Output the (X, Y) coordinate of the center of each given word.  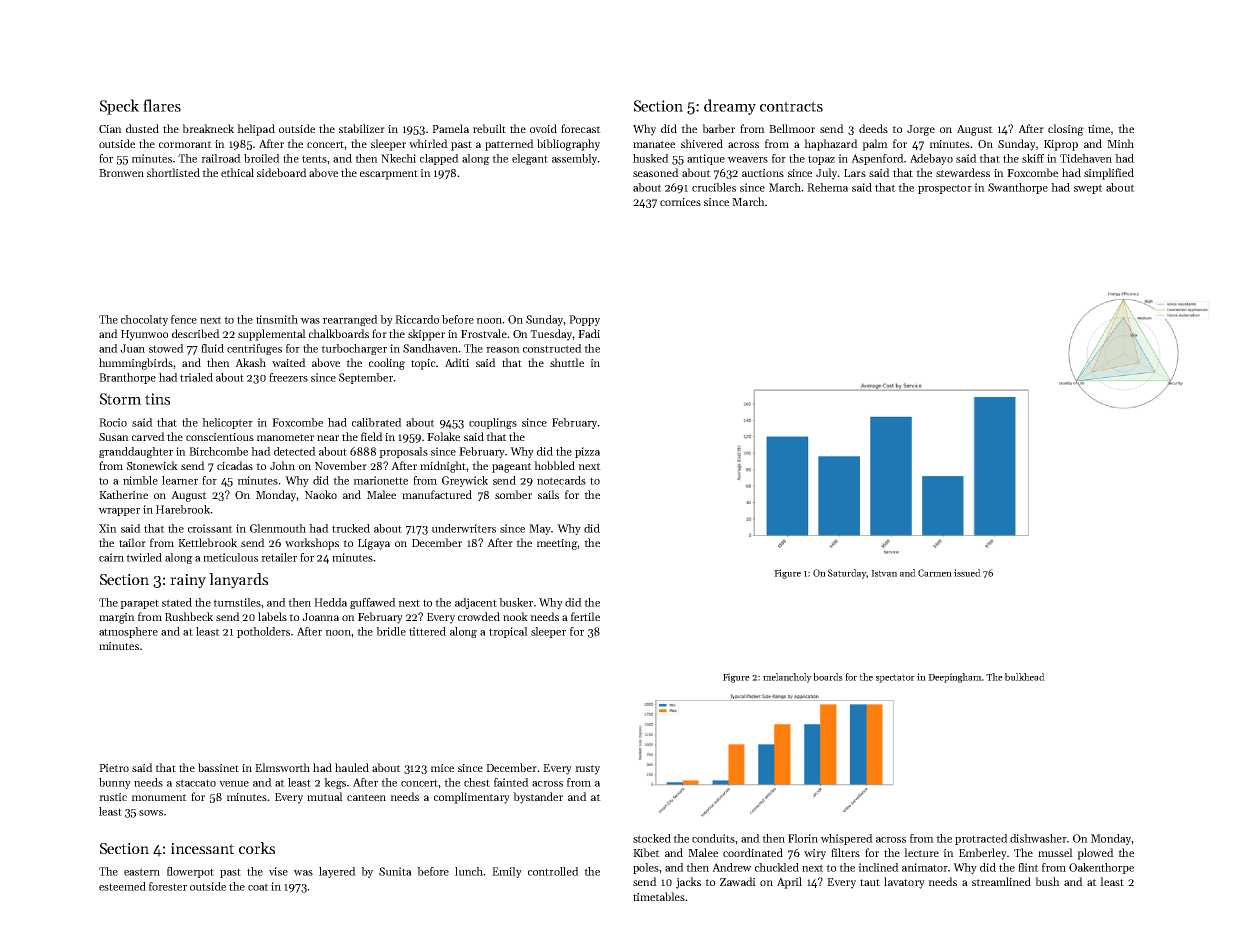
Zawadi (738, 881)
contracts (791, 106)
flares (162, 105)
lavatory (904, 883)
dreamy (730, 107)
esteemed (122, 886)
